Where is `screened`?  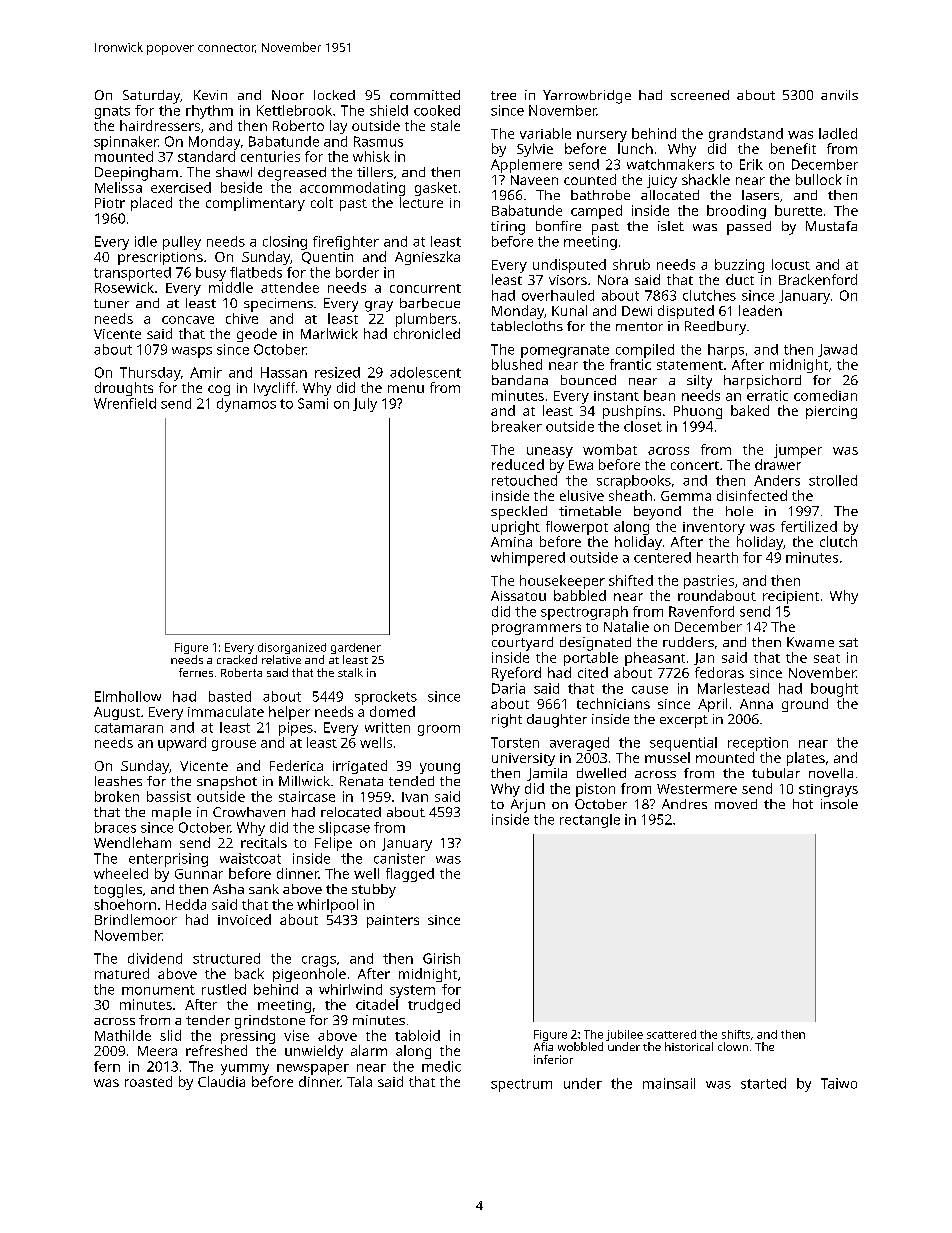
screened is located at coordinates (700, 95).
